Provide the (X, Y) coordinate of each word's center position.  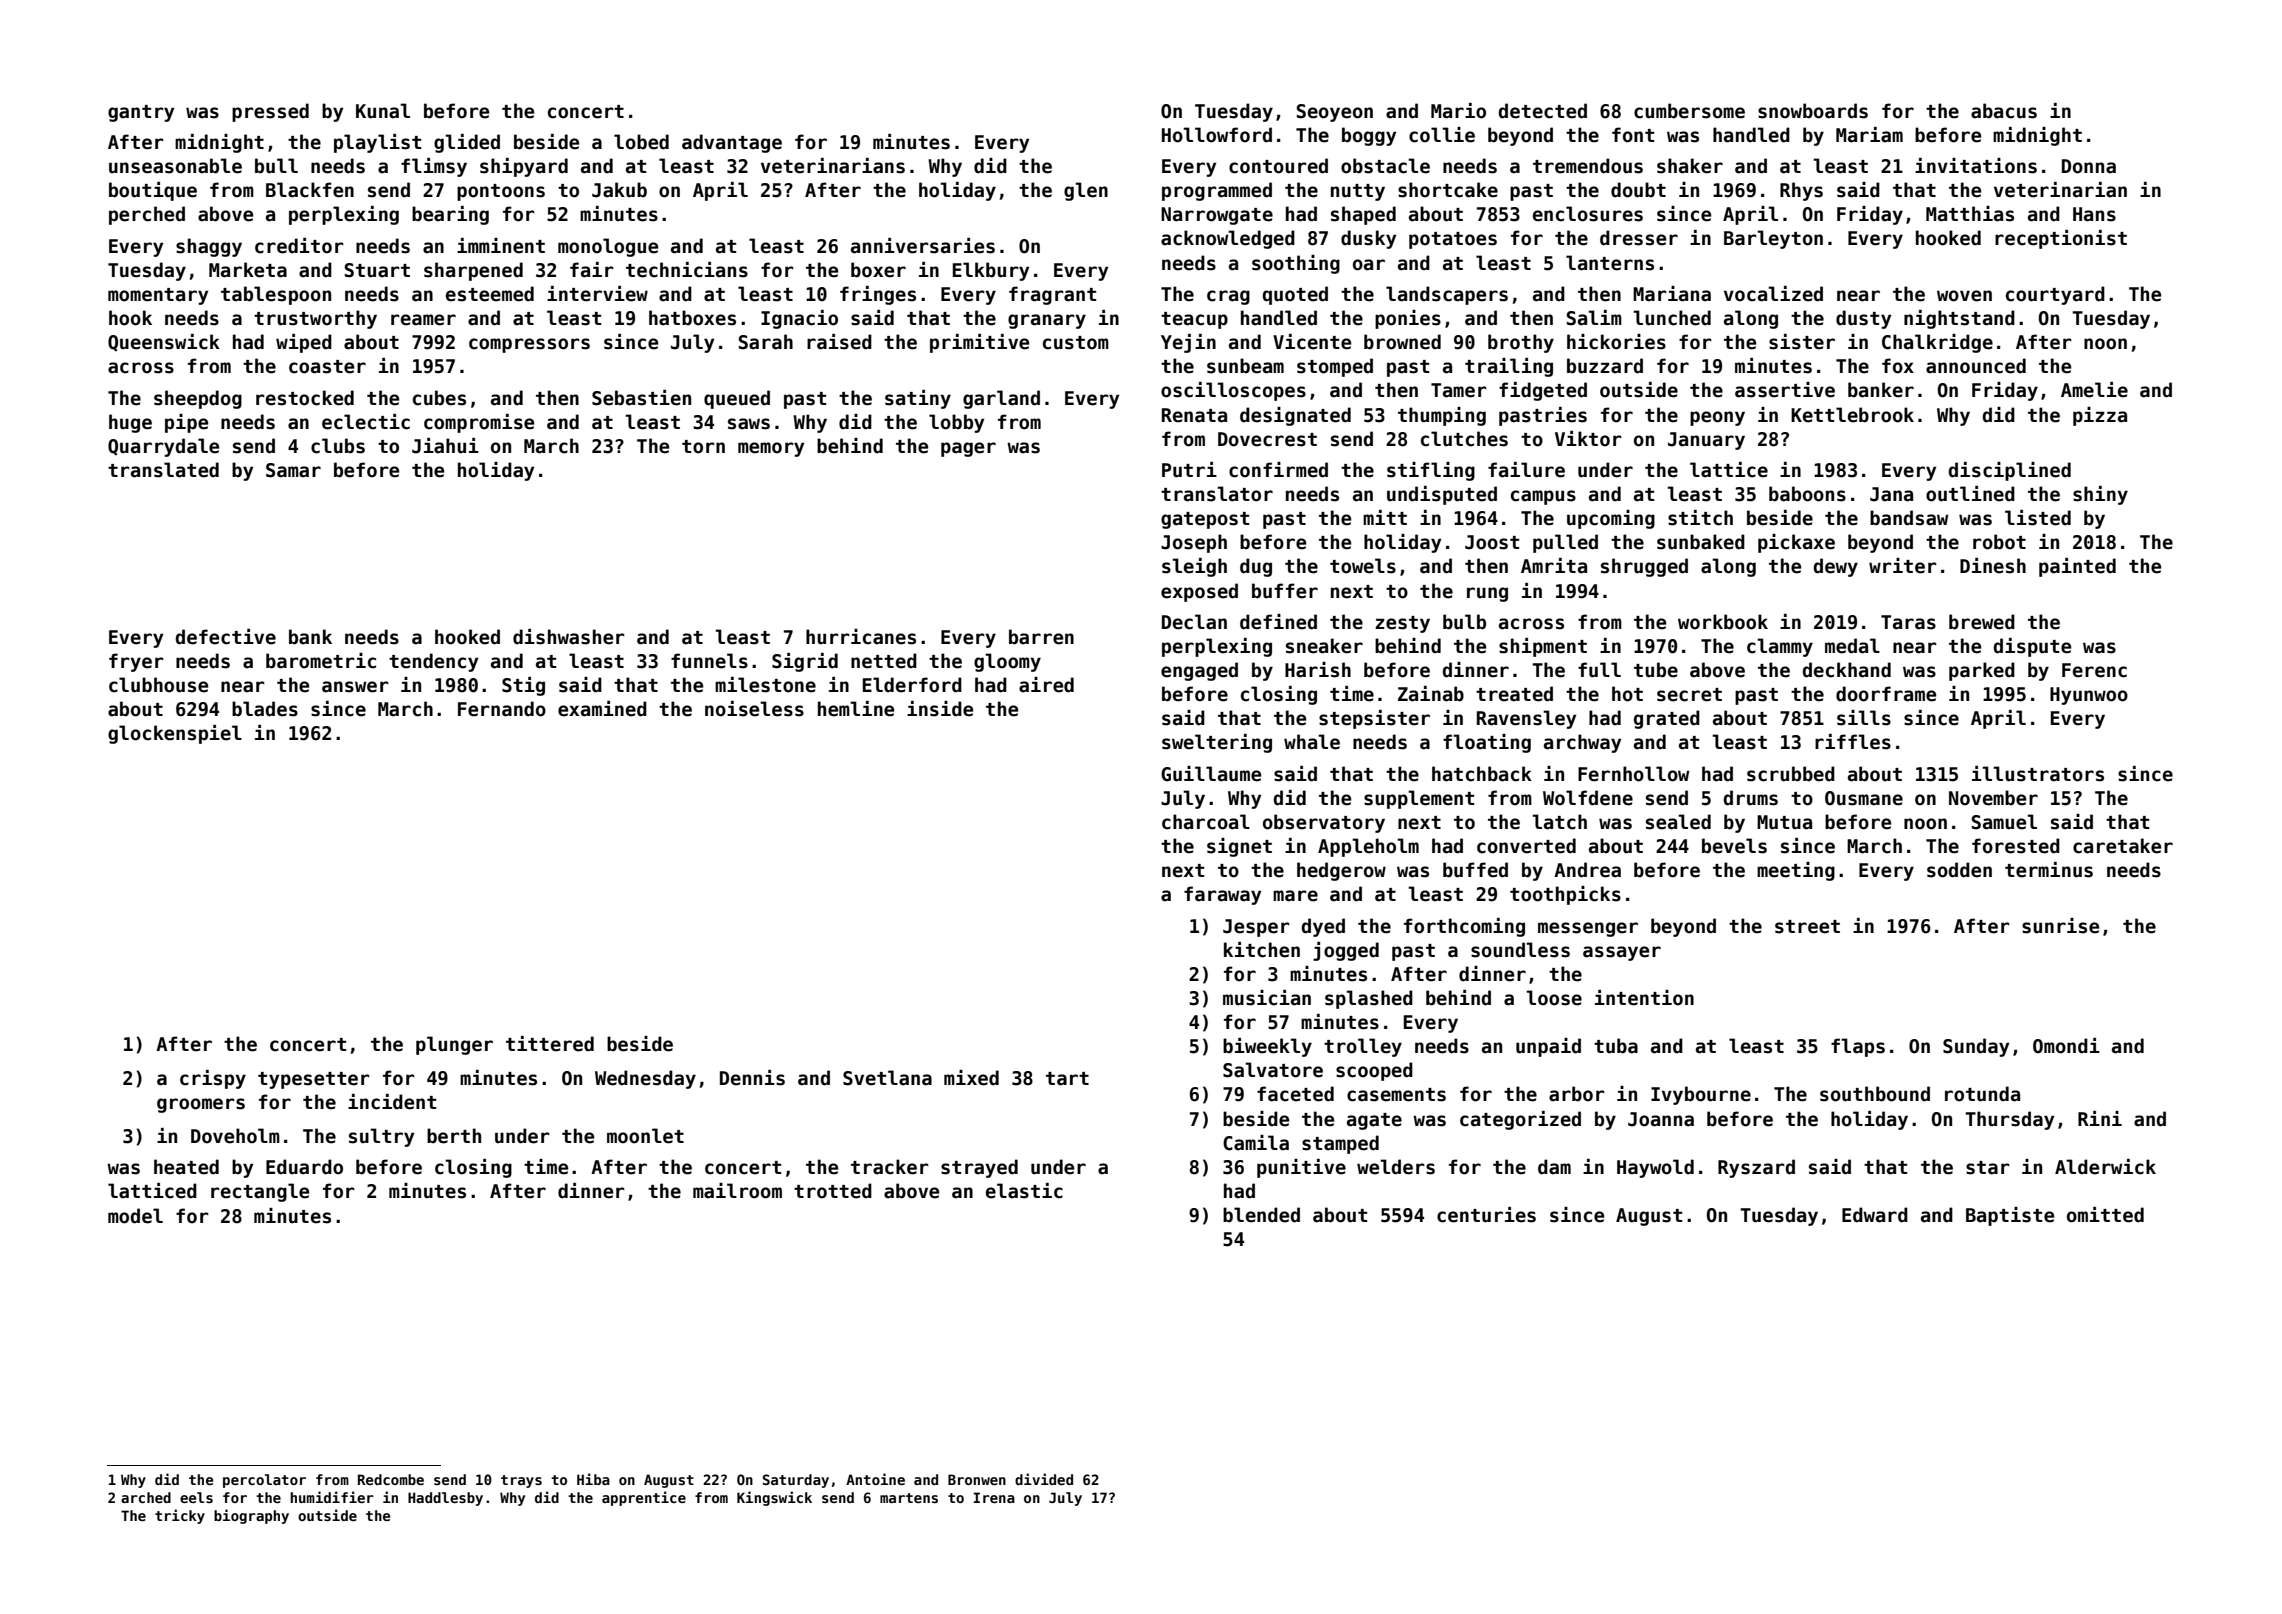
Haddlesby (445, 1499)
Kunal (383, 111)
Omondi (2066, 1046)
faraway (1222, 895)
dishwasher (569, 637)
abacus (2004, 111)
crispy (213, 1079)
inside (940, 709)
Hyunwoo (2089, 696)
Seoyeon (1335, 113)
